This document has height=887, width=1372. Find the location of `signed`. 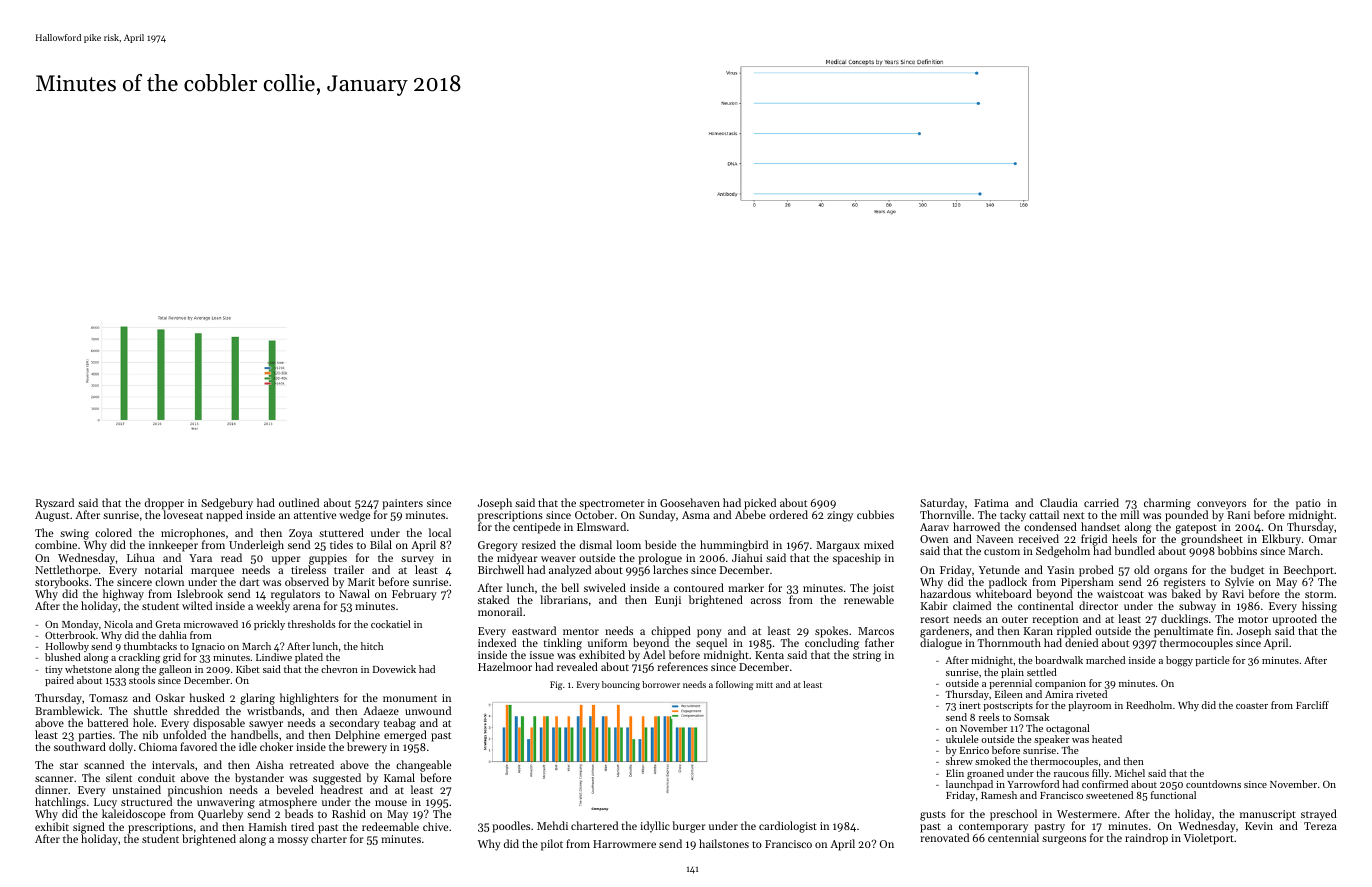

signed is located at coordinates (89, 828).
